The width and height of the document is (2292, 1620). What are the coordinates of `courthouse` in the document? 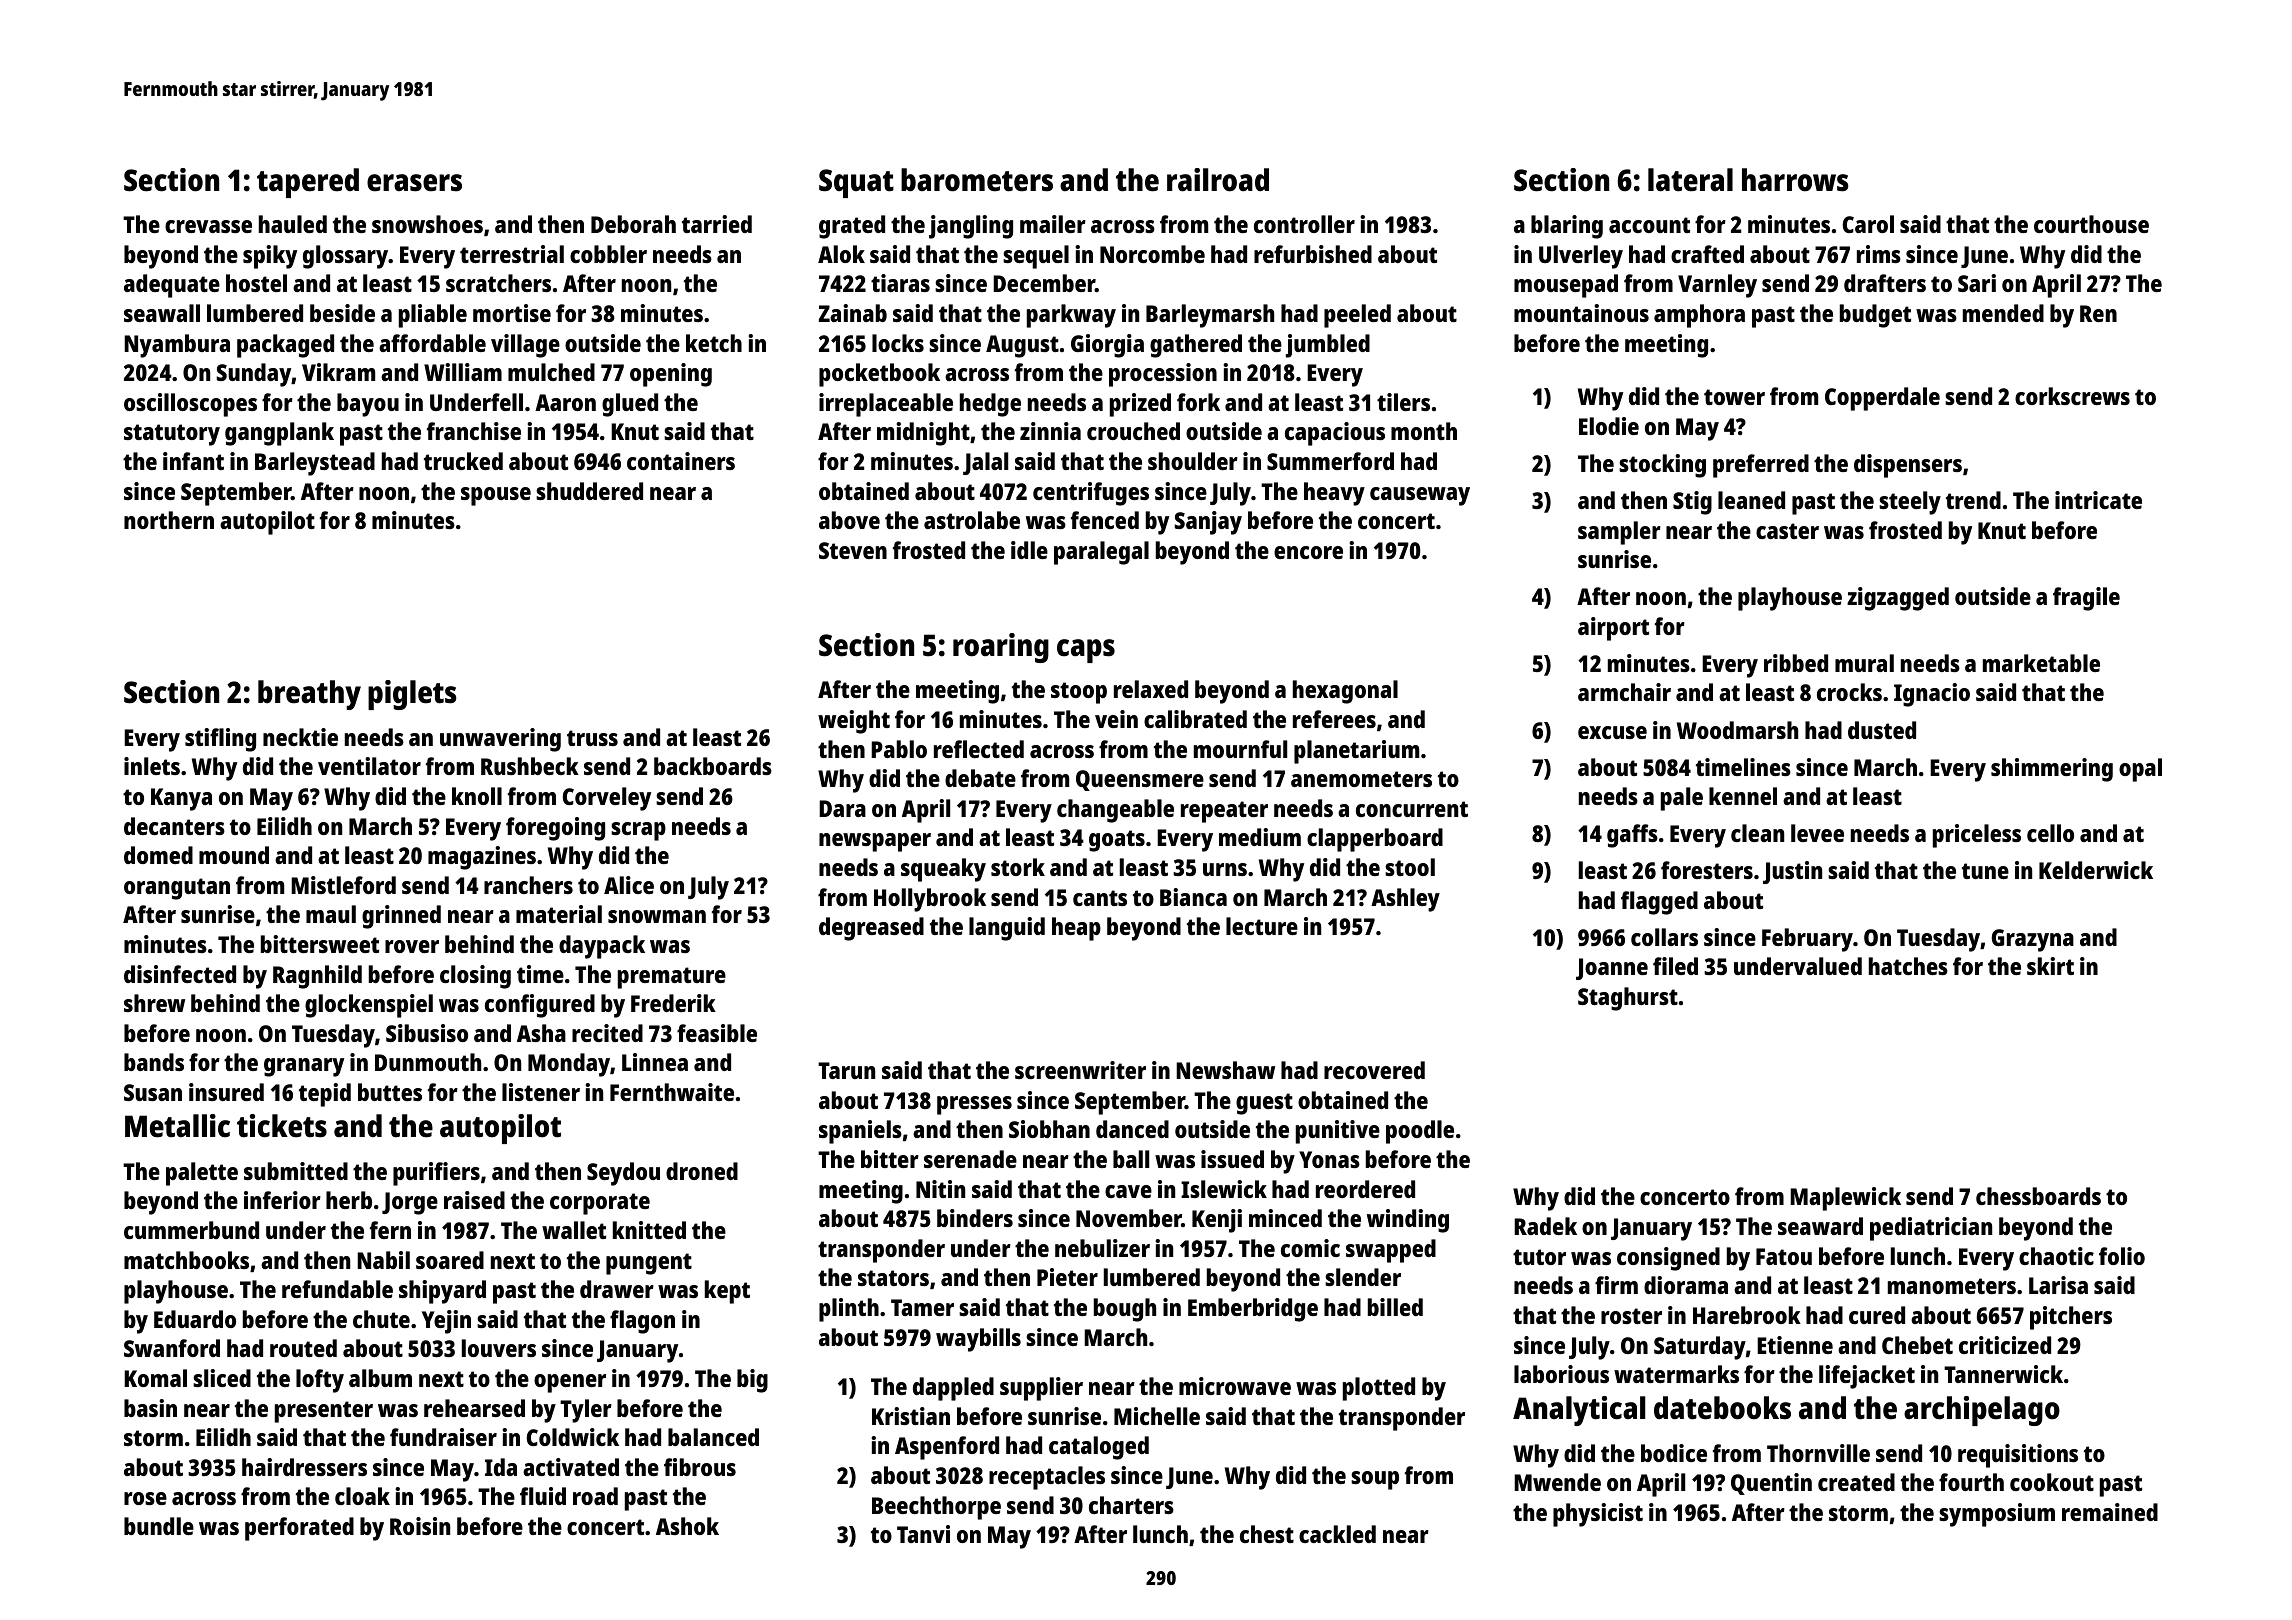 It's located at (2091, 224).
